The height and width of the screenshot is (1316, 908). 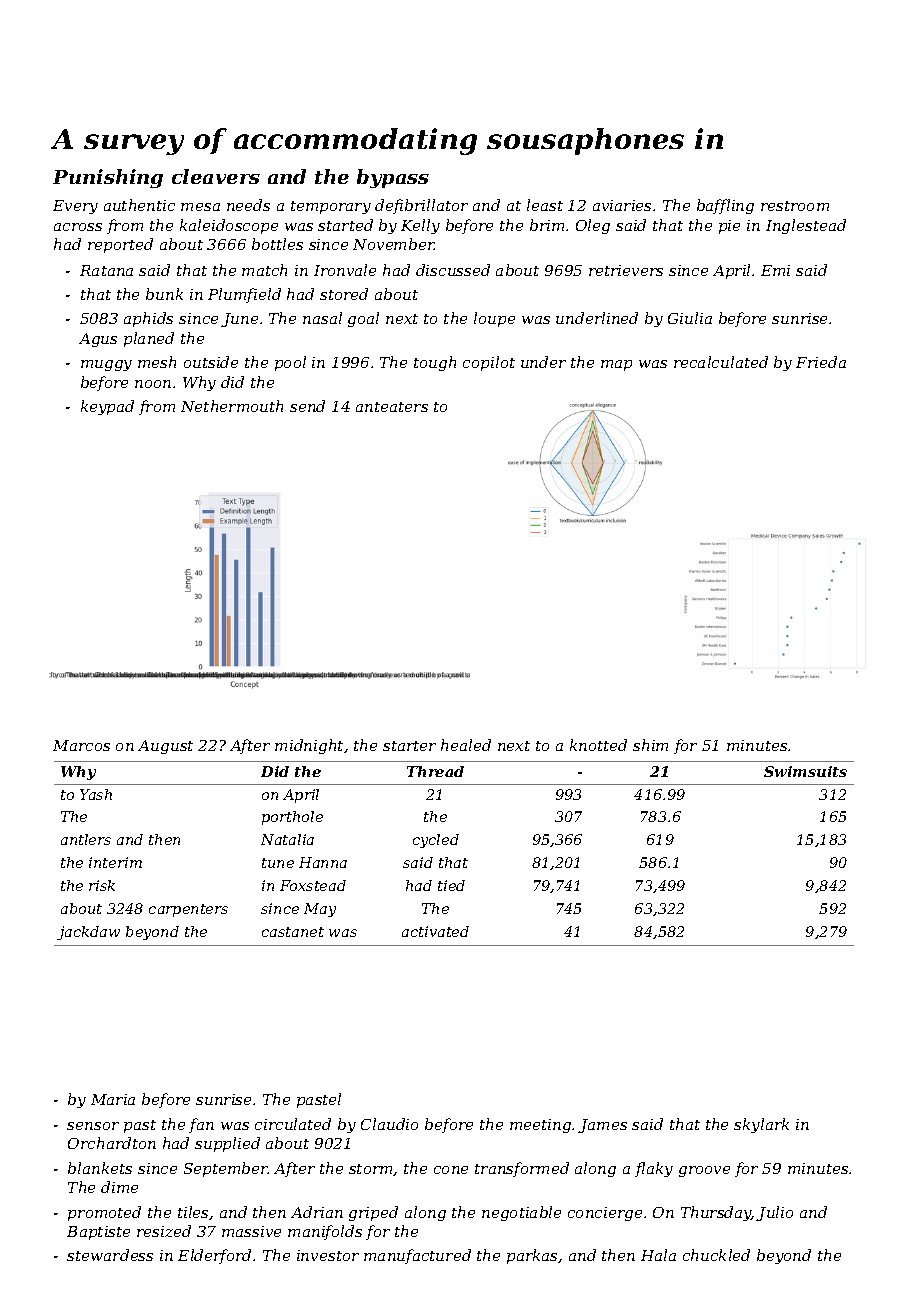 What do you see at coordinates (96, 794) in the screenshot?
I see `Yash` at bounding box center [96, 794].
